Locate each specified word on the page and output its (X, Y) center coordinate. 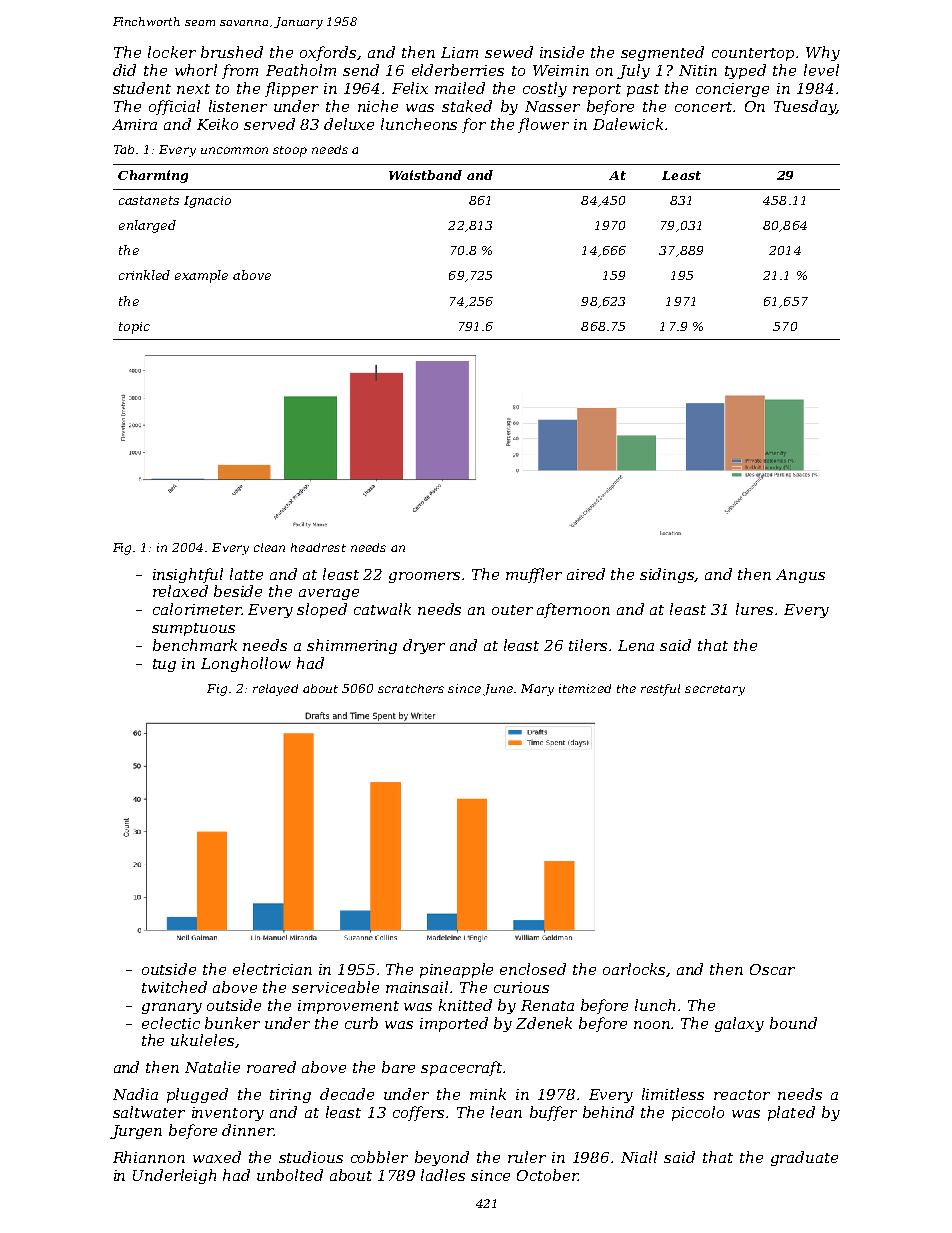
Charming (153, 176)
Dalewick (628, 124)
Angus (800, 576)
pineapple (456, 970)
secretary (715, 690)
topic (134, 328)
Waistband (425, 175)
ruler (527, 1157)
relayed (275, 690)
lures (754, 609)
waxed (217, 1157)
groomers (426, 577)
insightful (188, 575)
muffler (534, 575)
